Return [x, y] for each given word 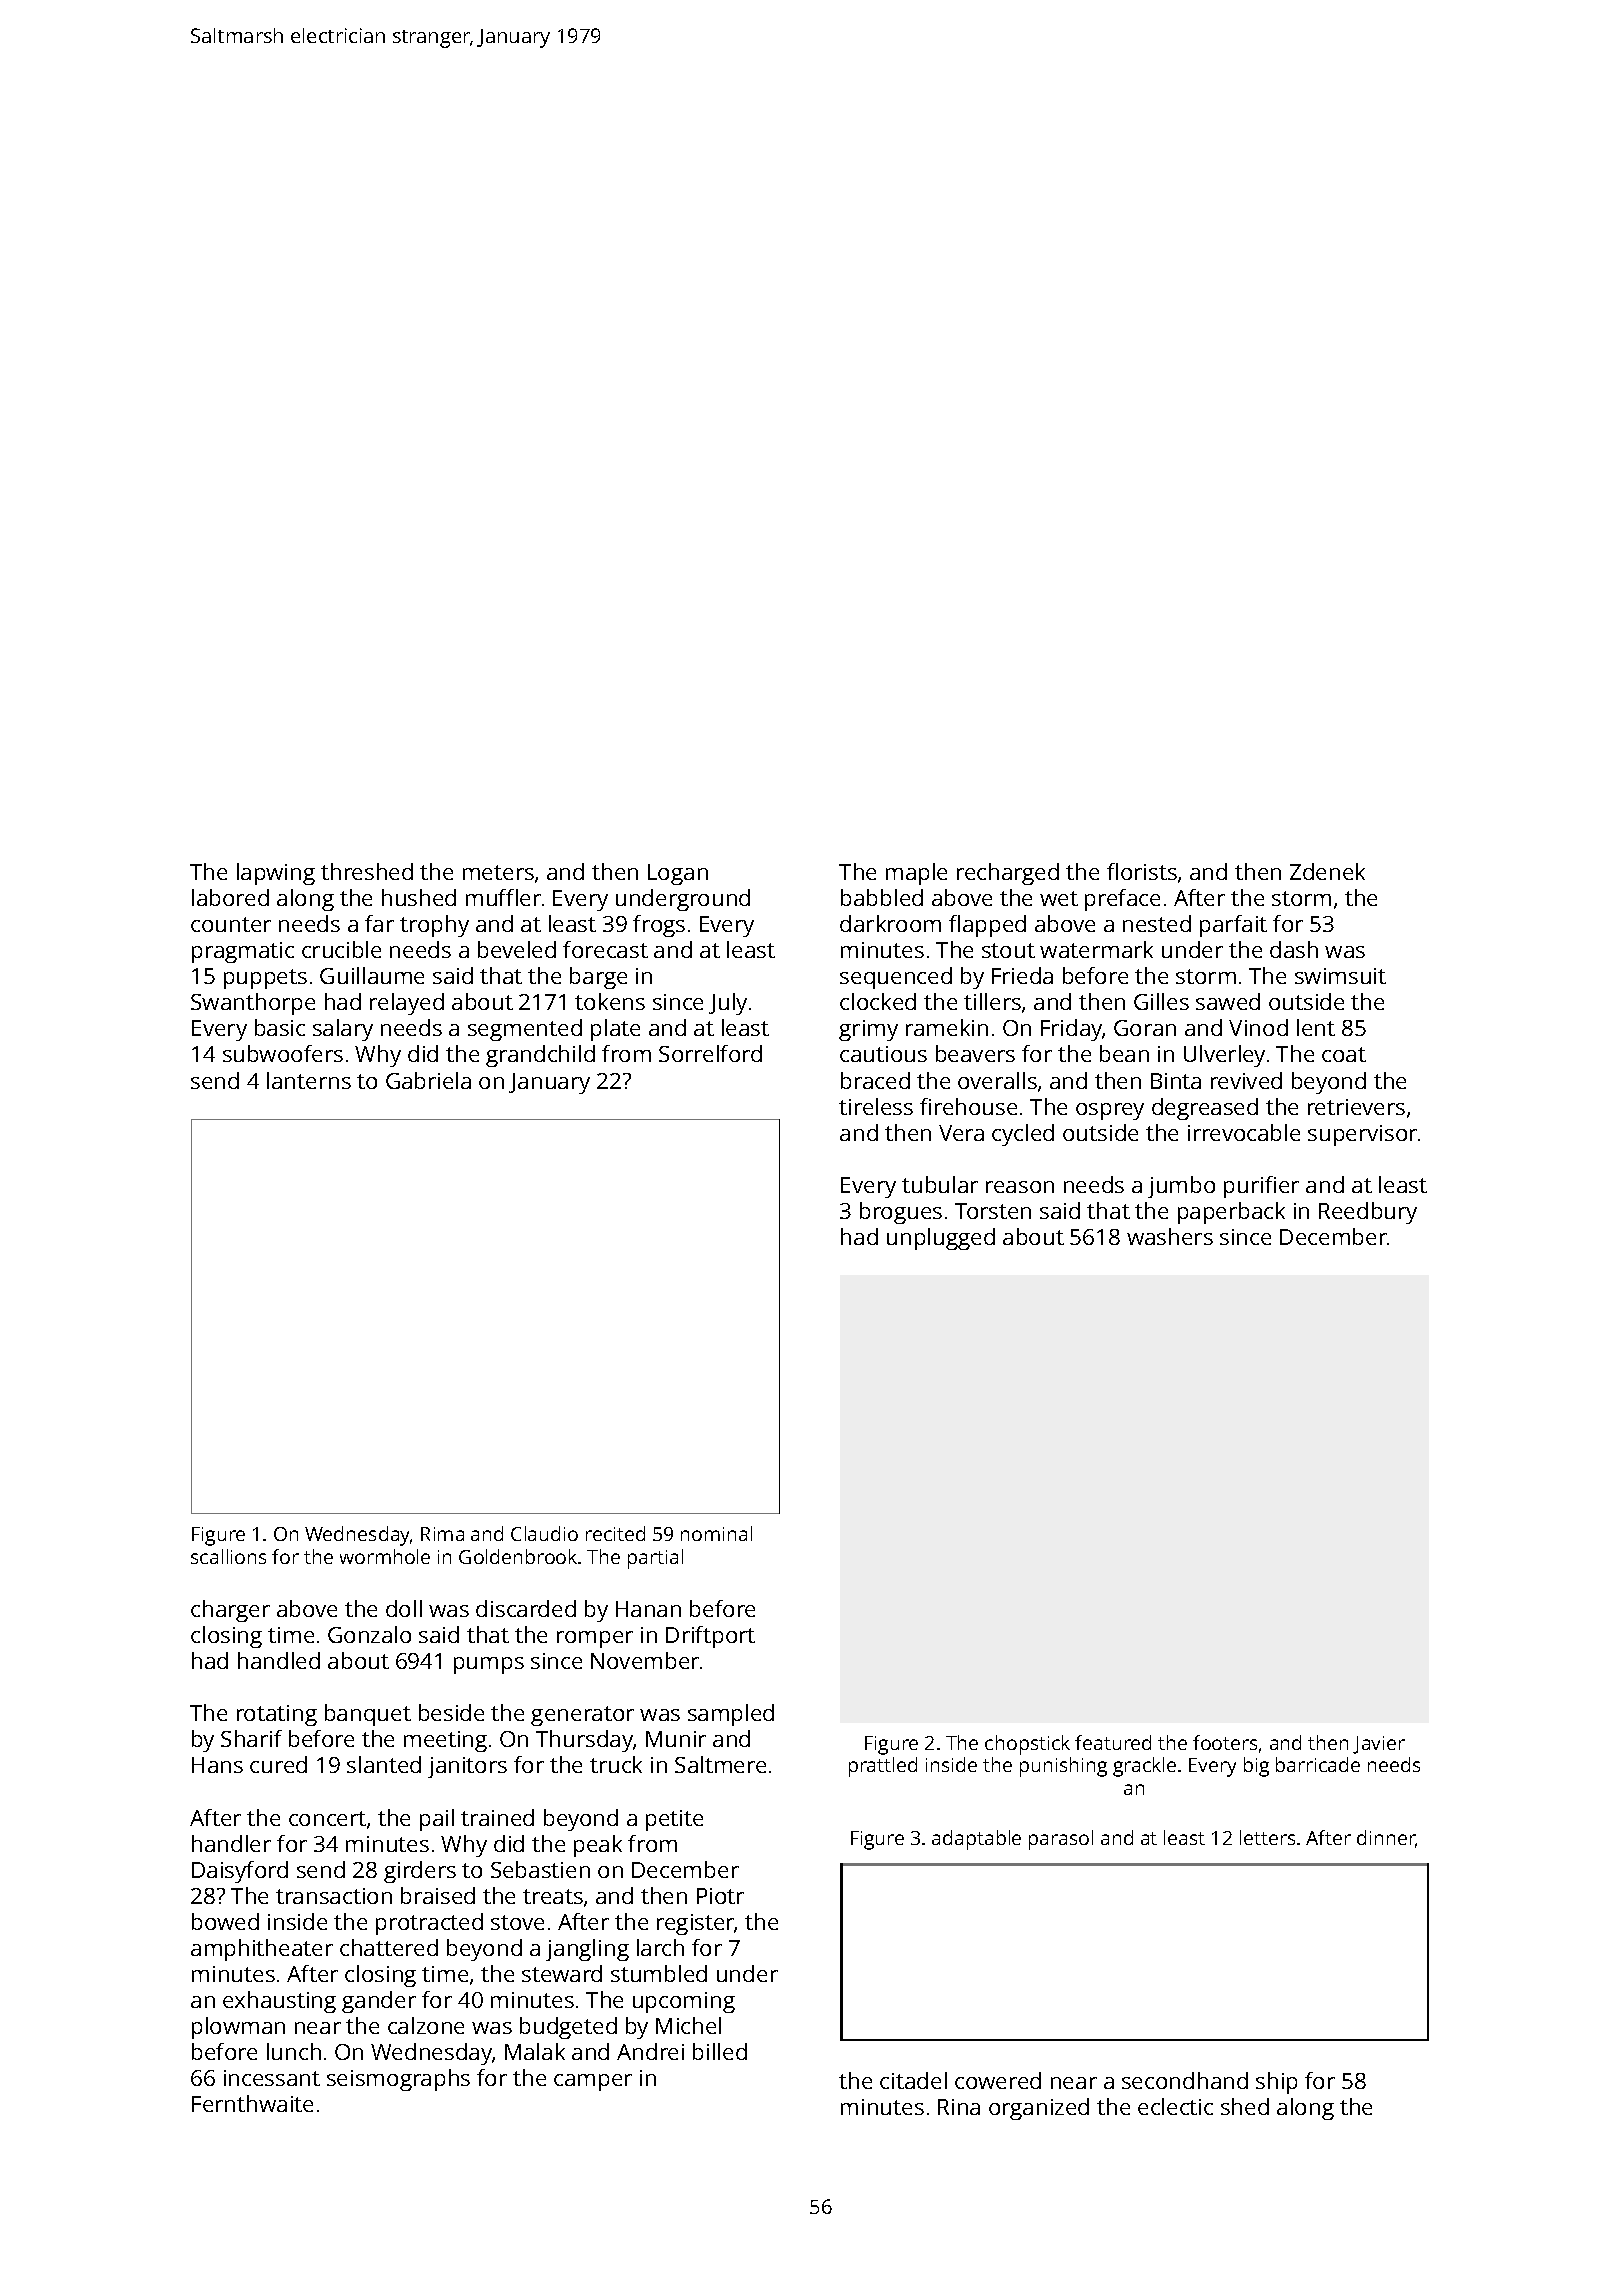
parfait [1233, 926]
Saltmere [720, 1764]
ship [1276, 2083]
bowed [225, 1921]
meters [498, 872]
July [728, 1004]
